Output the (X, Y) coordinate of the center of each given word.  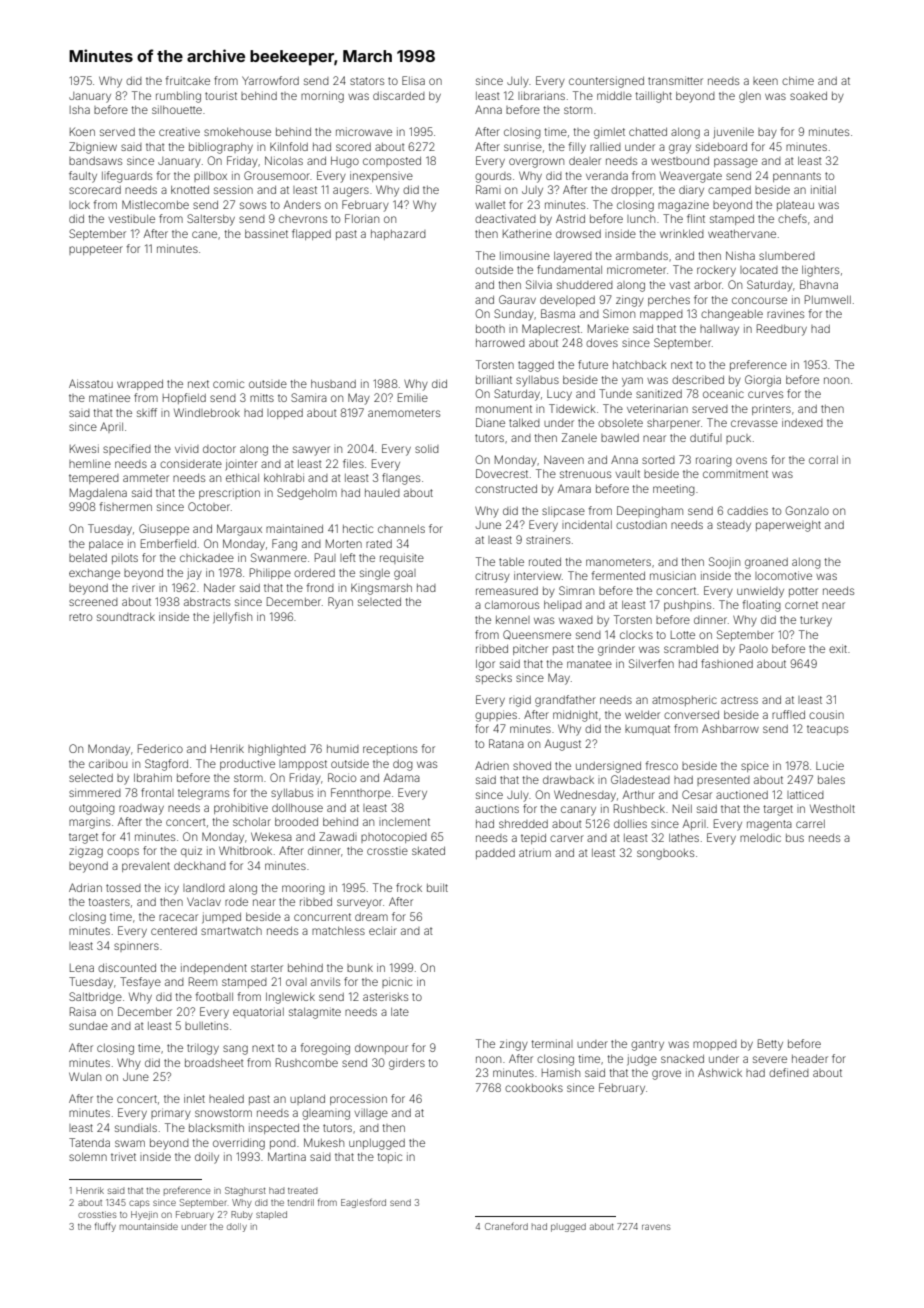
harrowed (500, 343)
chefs (792, 218)
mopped (715, 1045)
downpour (381, 1049)
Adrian (85, 887)
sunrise (523, 147)
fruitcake (188, 80)
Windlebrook (207, 412)
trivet (123, 1156)
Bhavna (819, 284)
